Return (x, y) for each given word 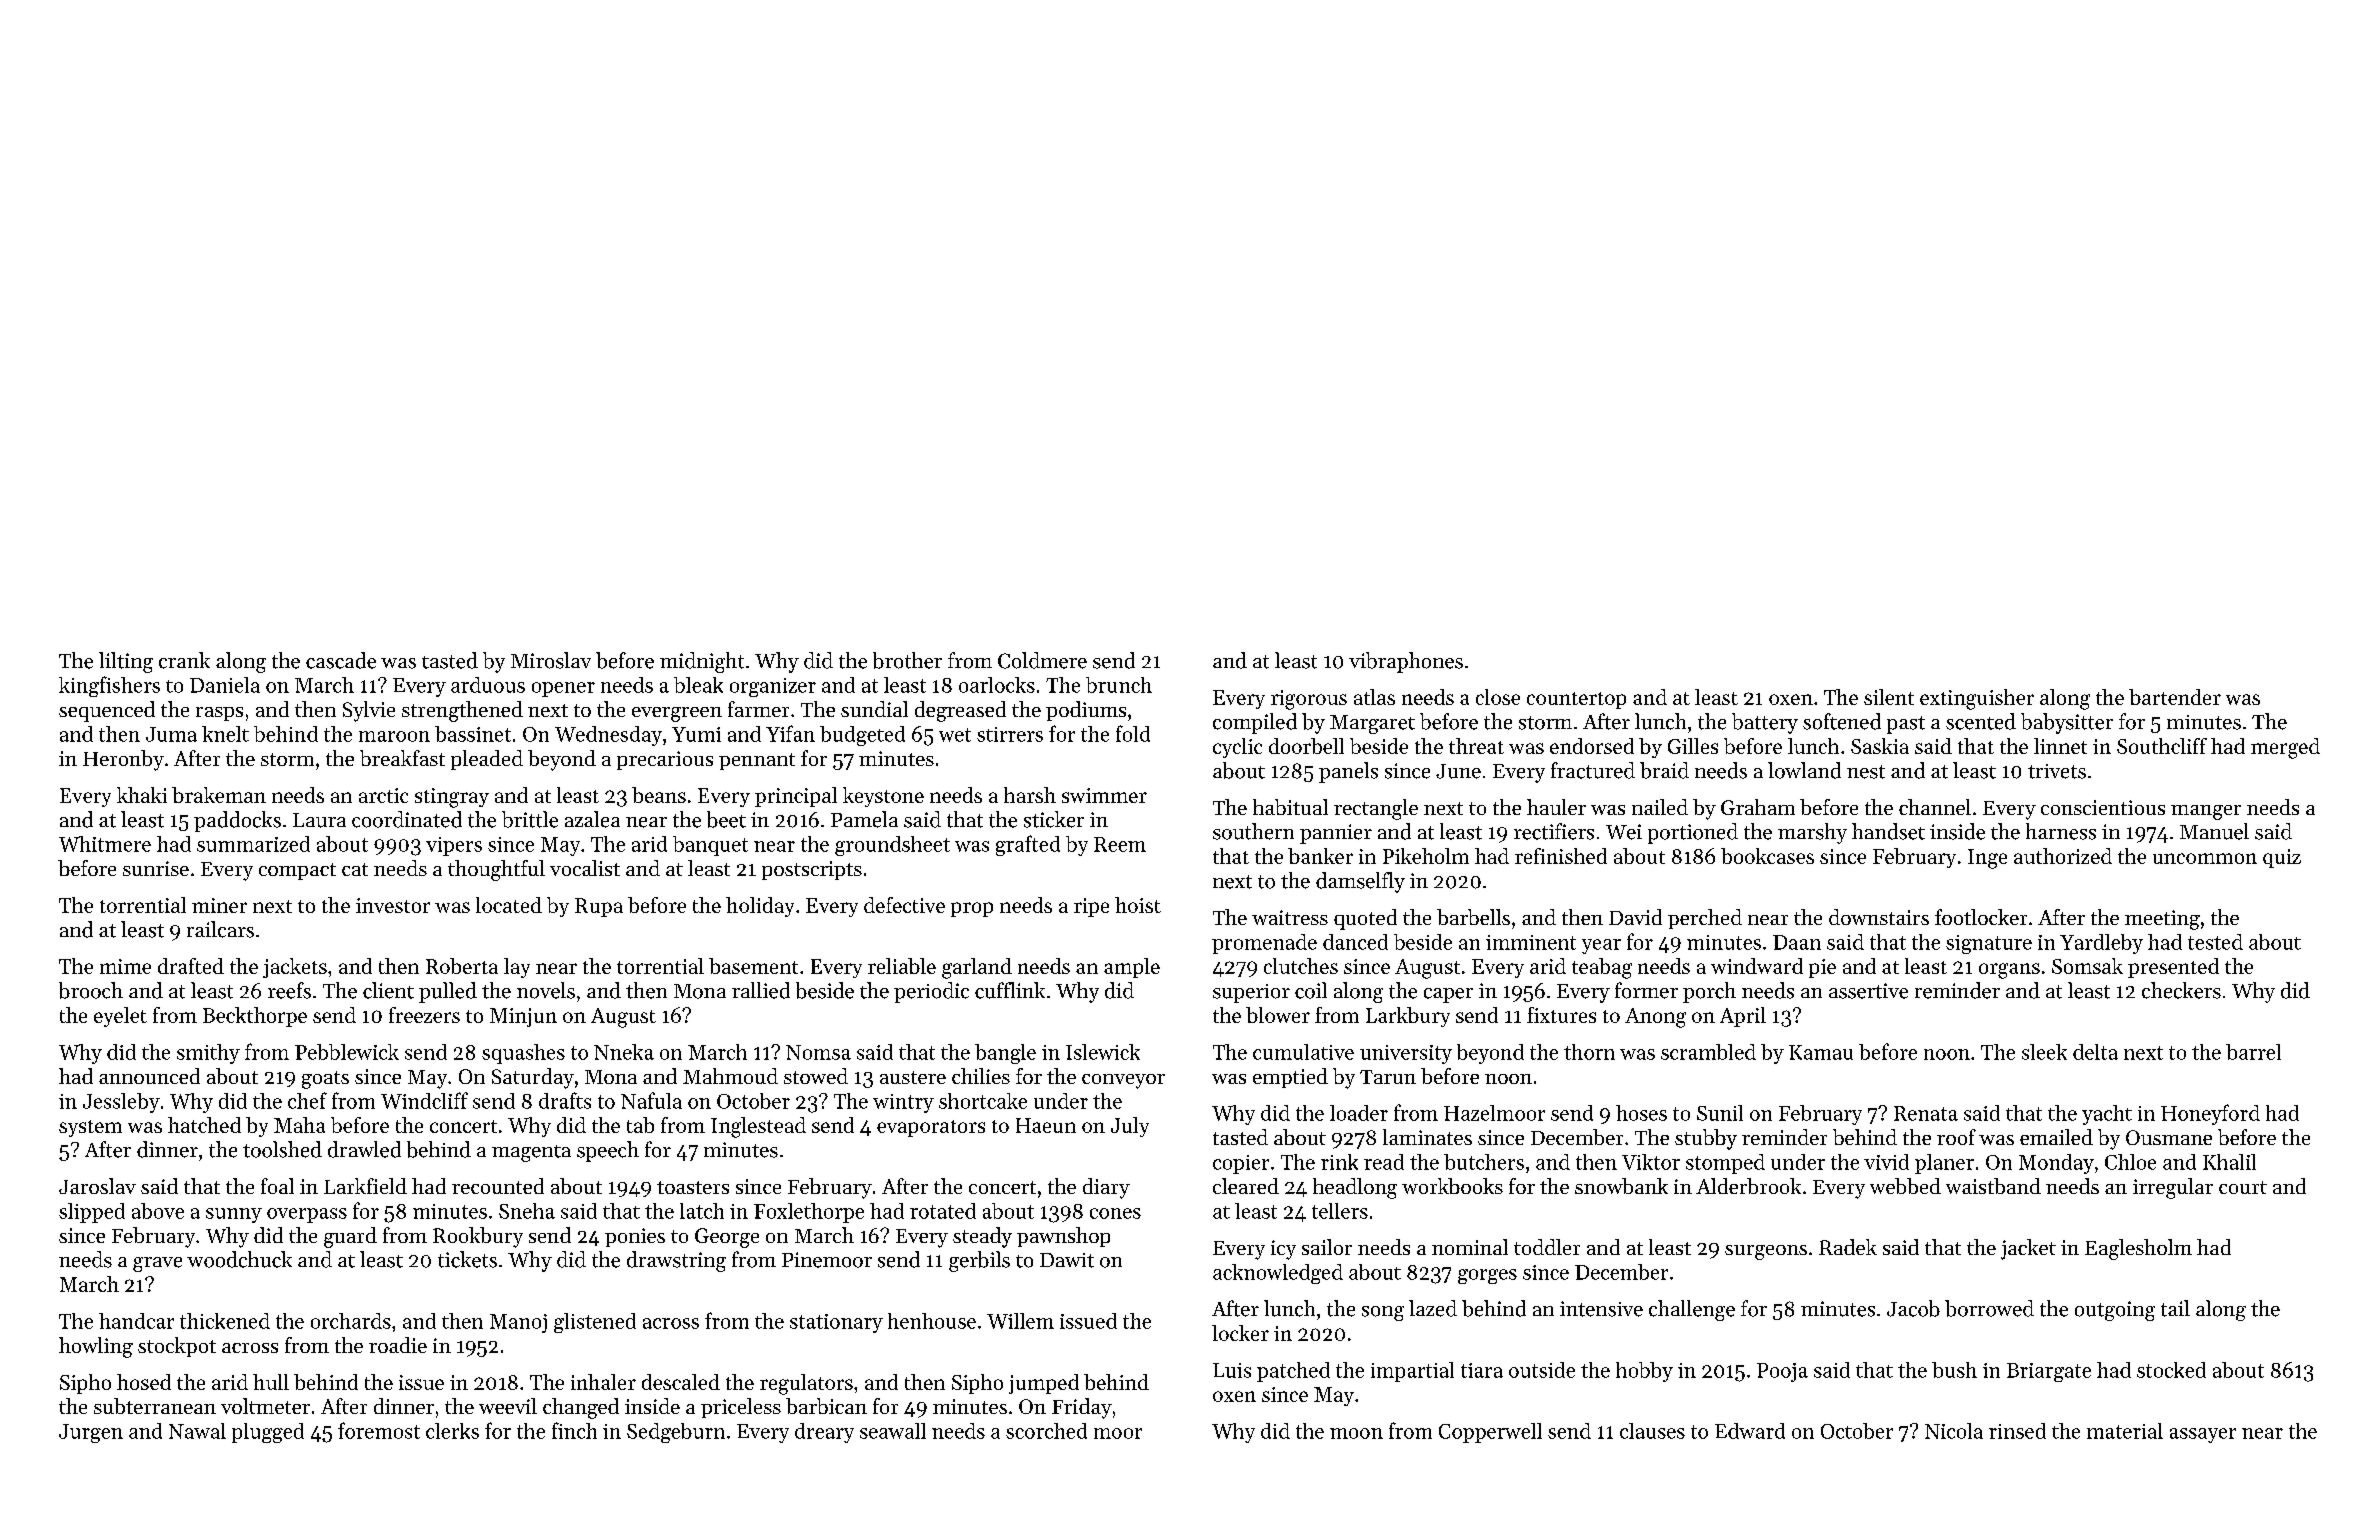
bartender (2175, 697)
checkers (2181, 990)
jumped (1044, 1384)
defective (904, 905)
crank (184, 660)
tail (2175, 1308)
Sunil (1720, 1113)
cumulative (1303, 1052)
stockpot (177, 1347)
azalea (592, 819)
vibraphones (1406, 662)
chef (307, 1100)
